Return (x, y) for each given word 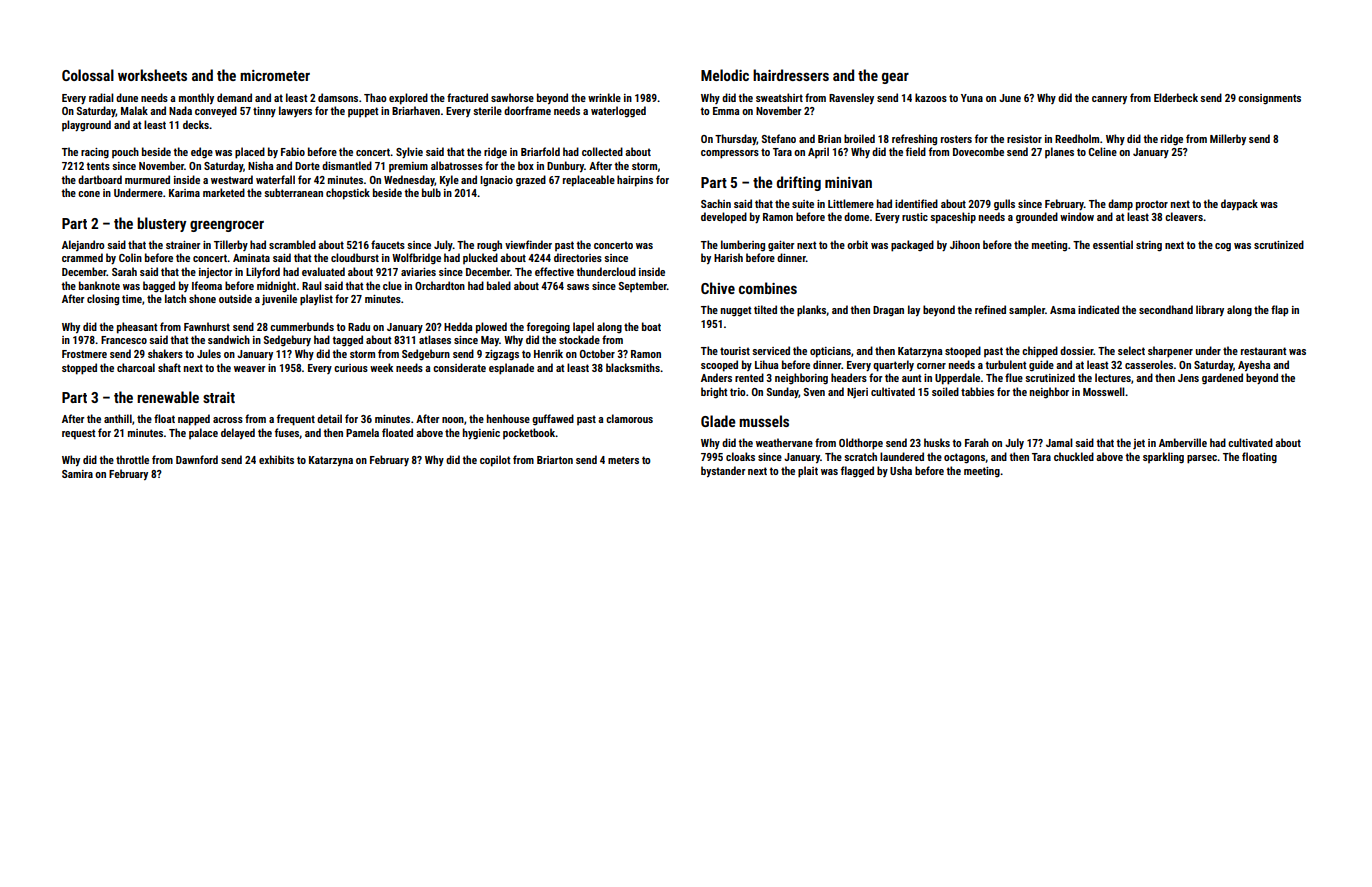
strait (219, 397)
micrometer (275, 75)
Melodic (725, 75)
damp (1120, 205)
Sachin (716, 203)
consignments (1269, 99)
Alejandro (83, 245)
